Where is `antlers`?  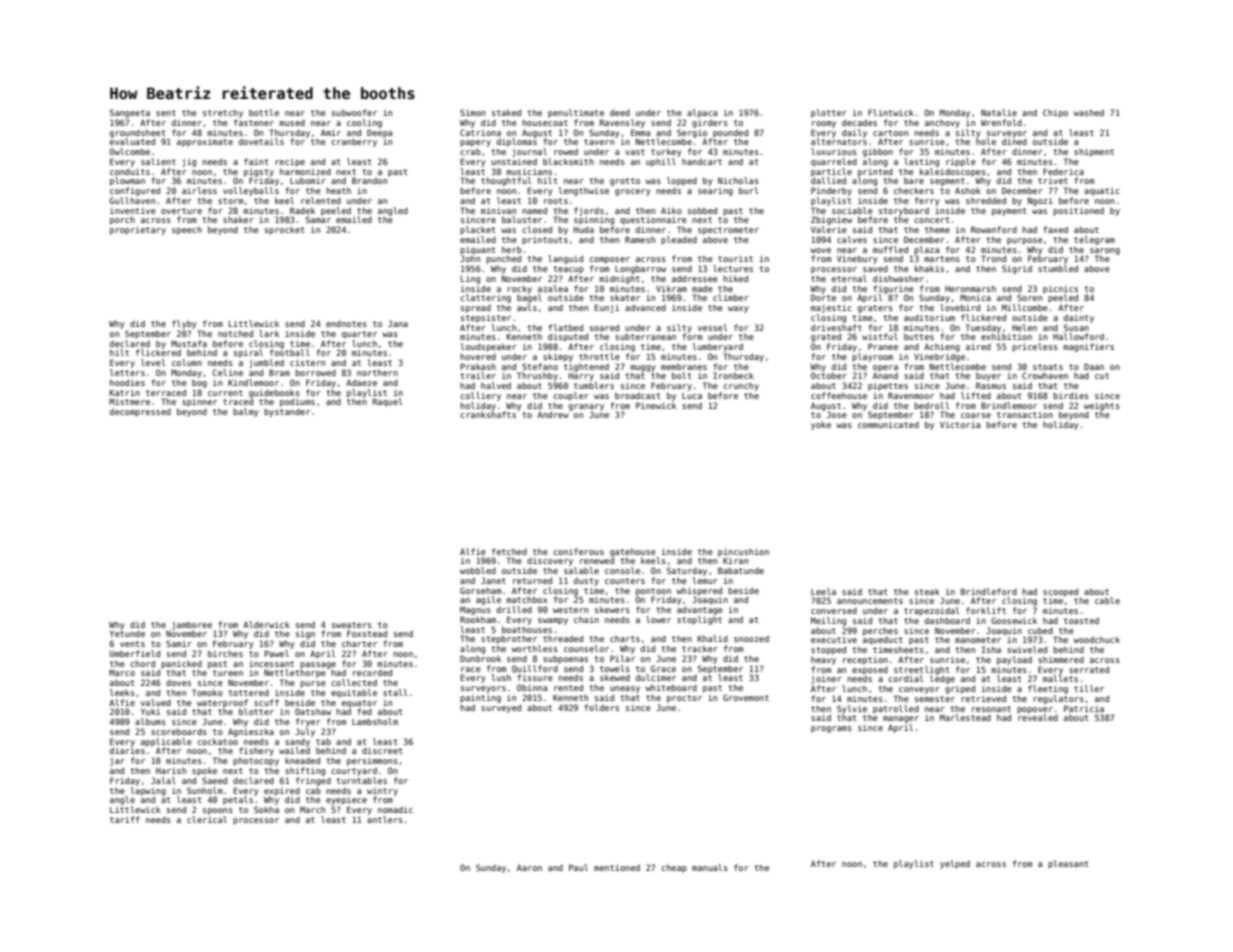 antlers is located at coordinates (385, 819).
